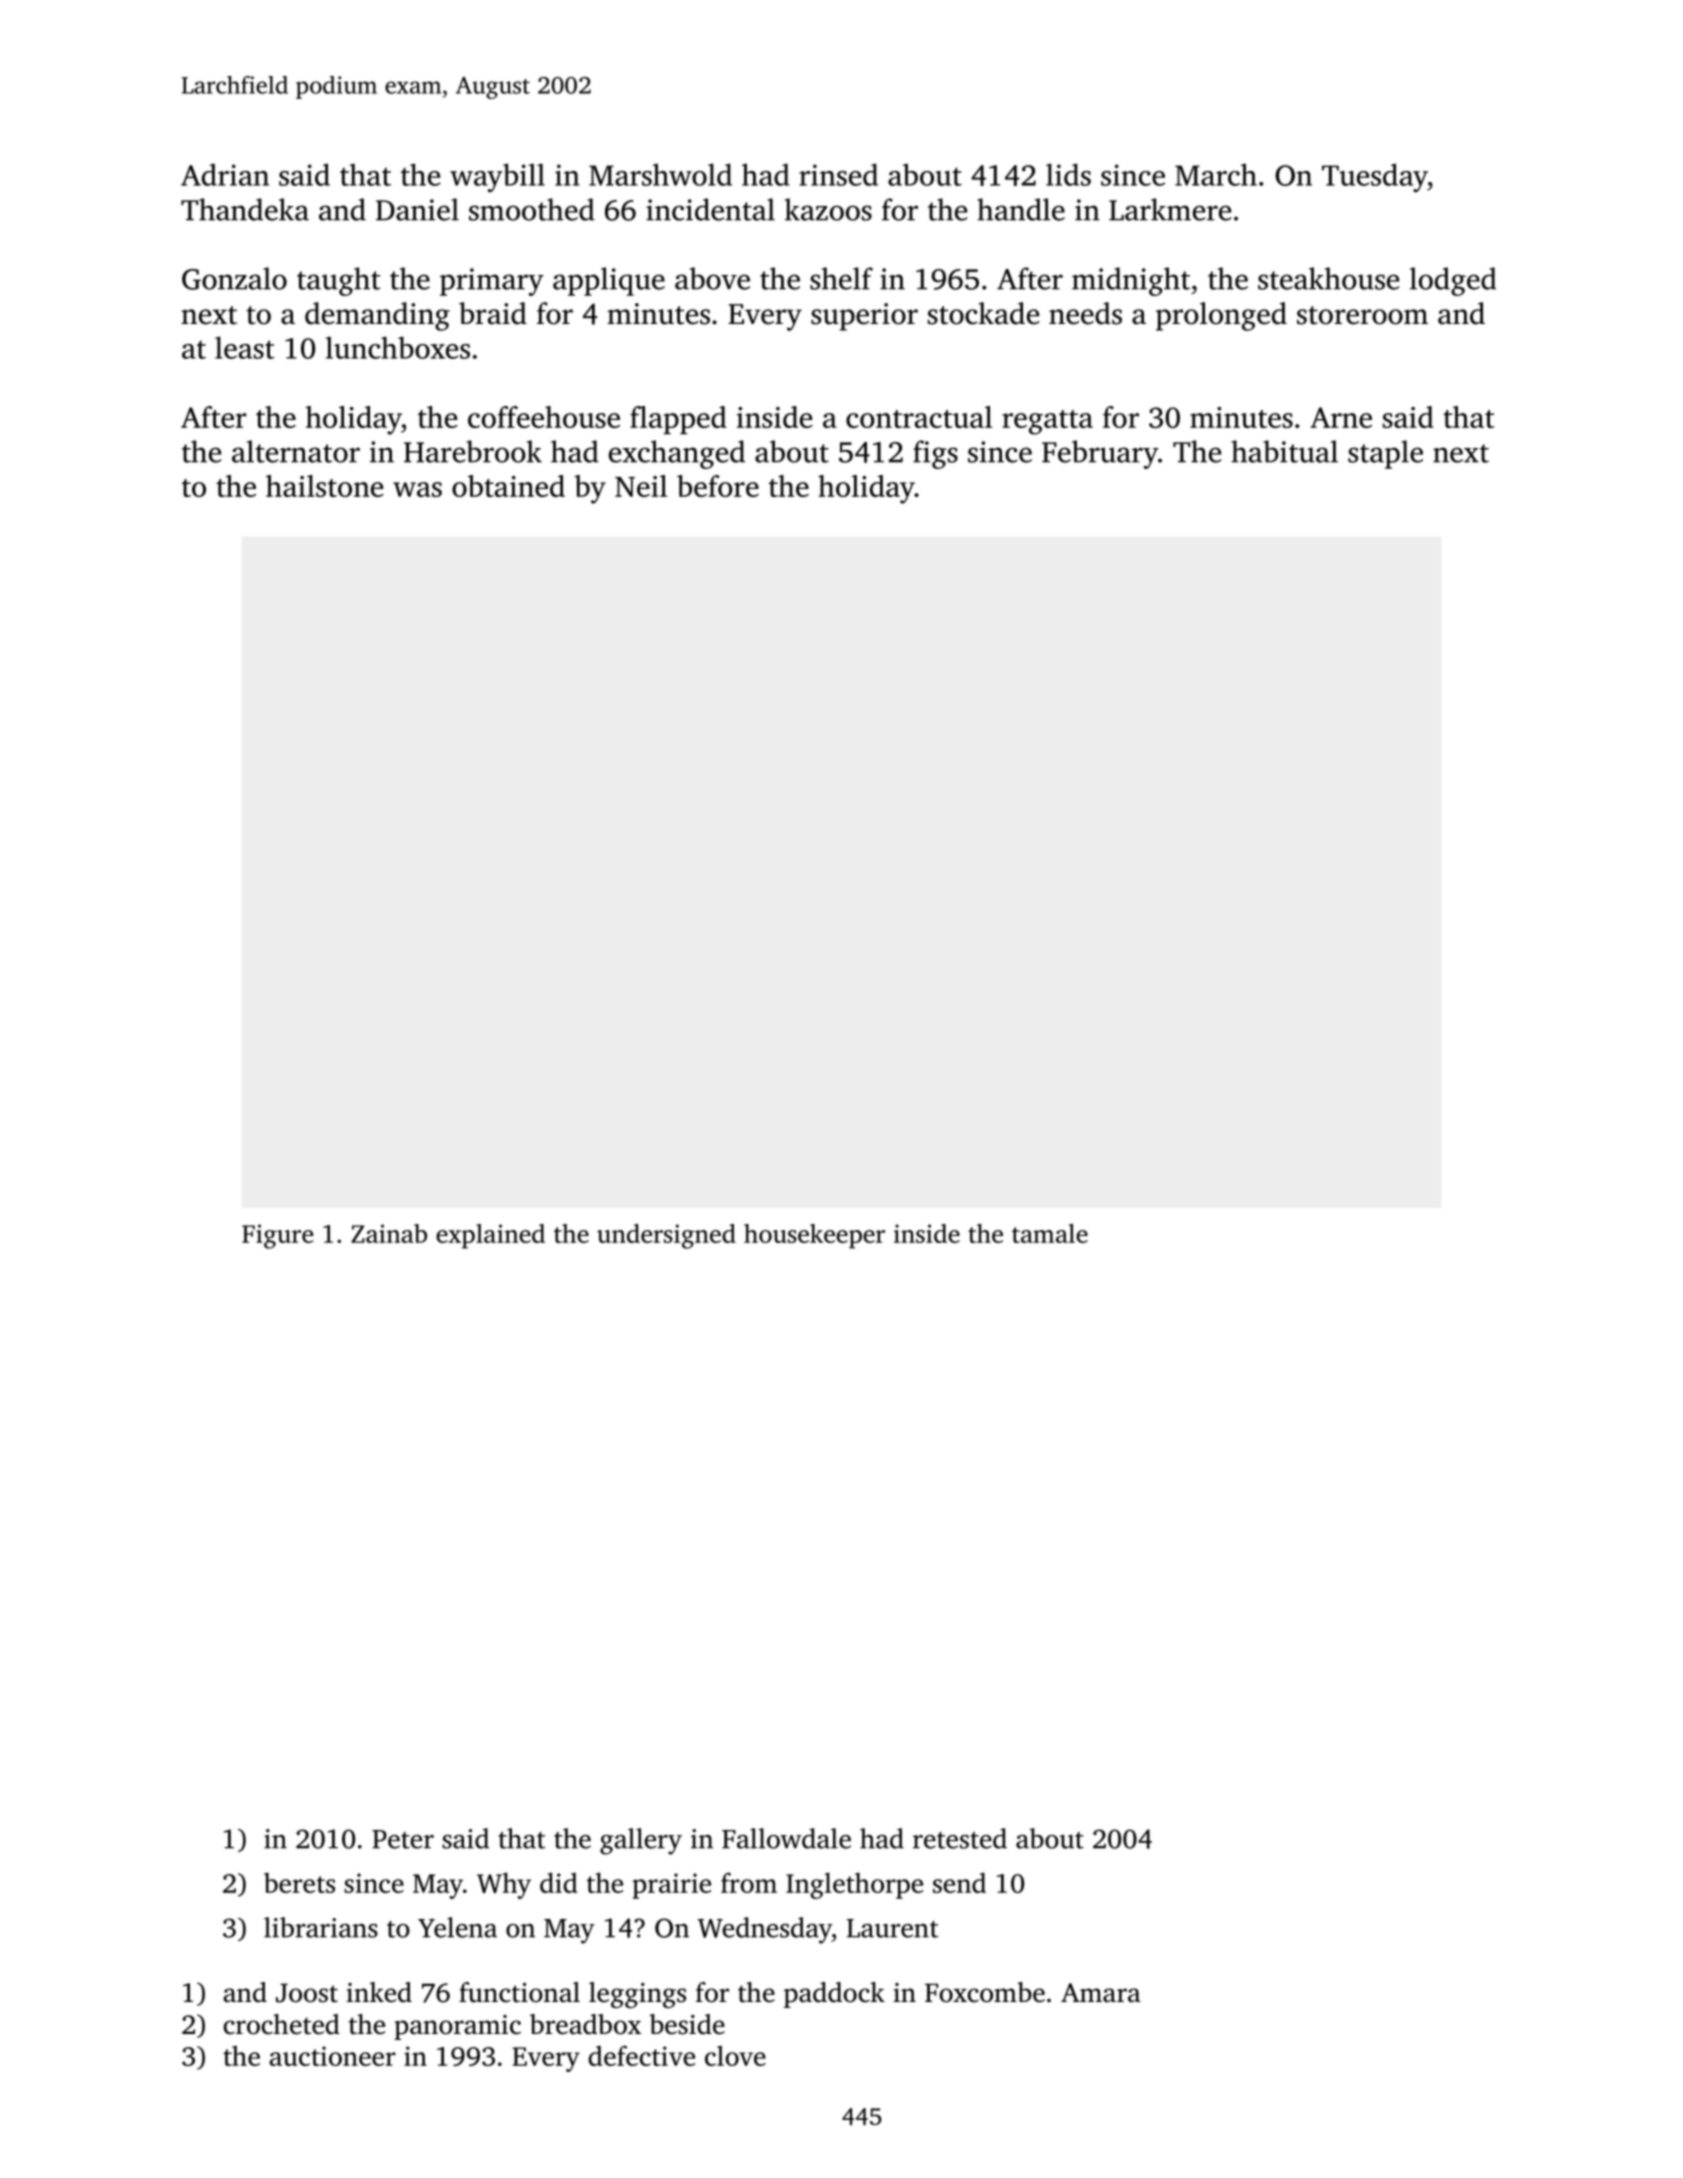 The height and width of the page is (2178, 1683). What do you see at coordinates (864, 317) in the page?
I see `superior` at bounding box center [864, 317].
